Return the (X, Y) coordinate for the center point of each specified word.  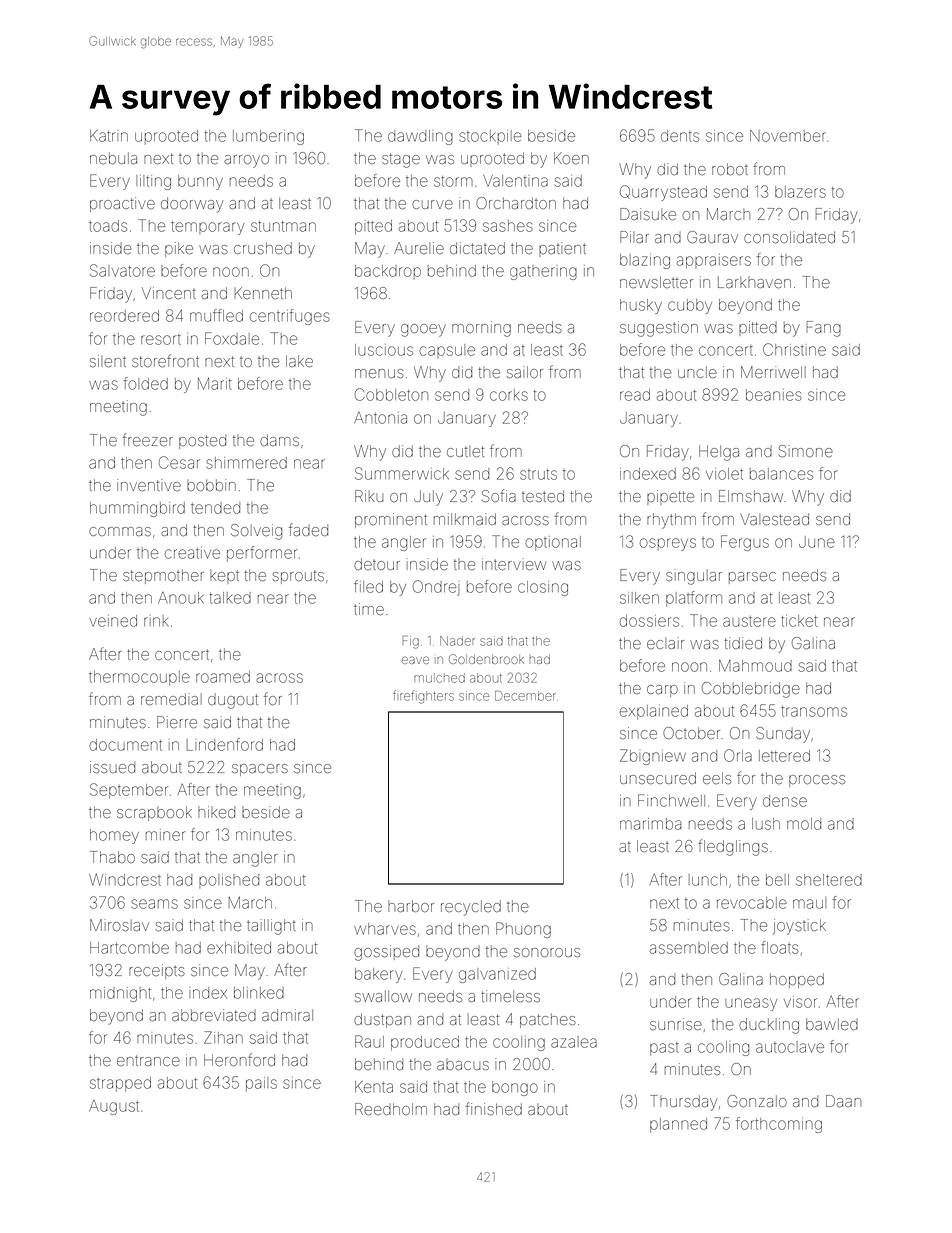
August (114, 1107)
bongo (515, 1088)
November (788, 136)
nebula (113, 158)
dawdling (420, 137)
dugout (233, 701)
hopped (797, 980)
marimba (651, 824)
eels (717, 778)
